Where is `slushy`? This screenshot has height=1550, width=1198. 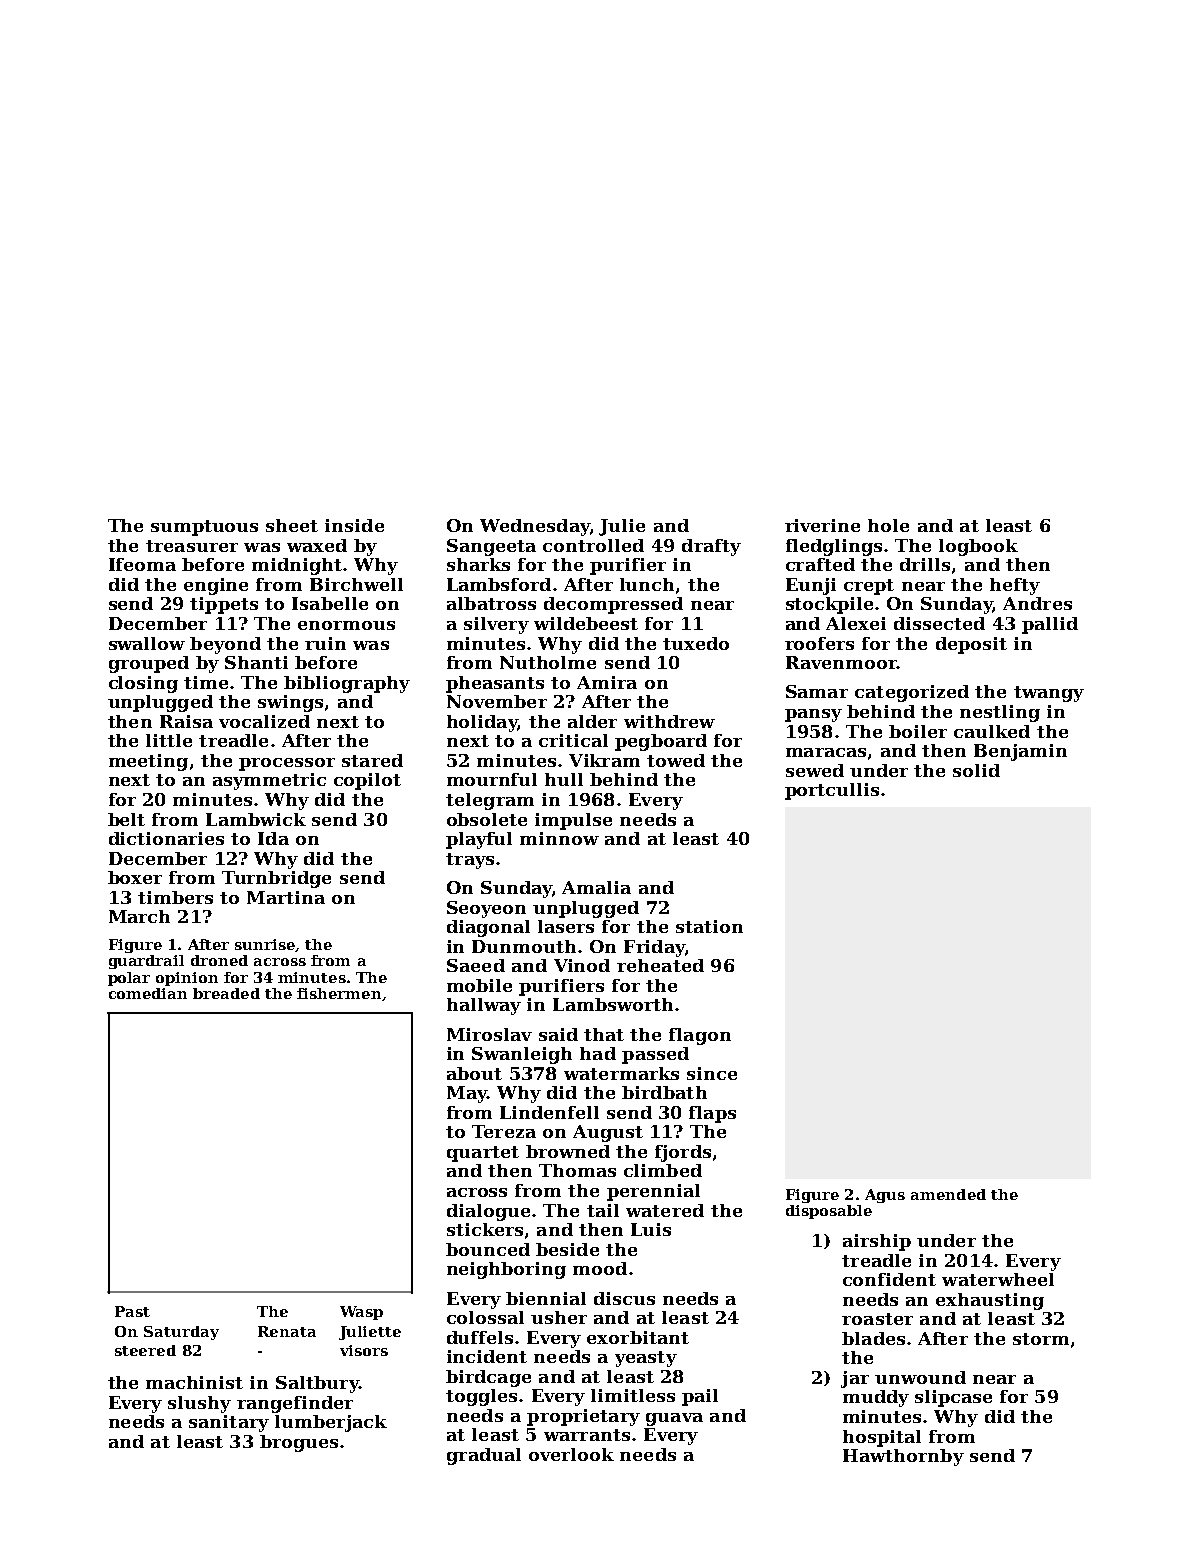
slushy is located at coordinates (199, 1404).
